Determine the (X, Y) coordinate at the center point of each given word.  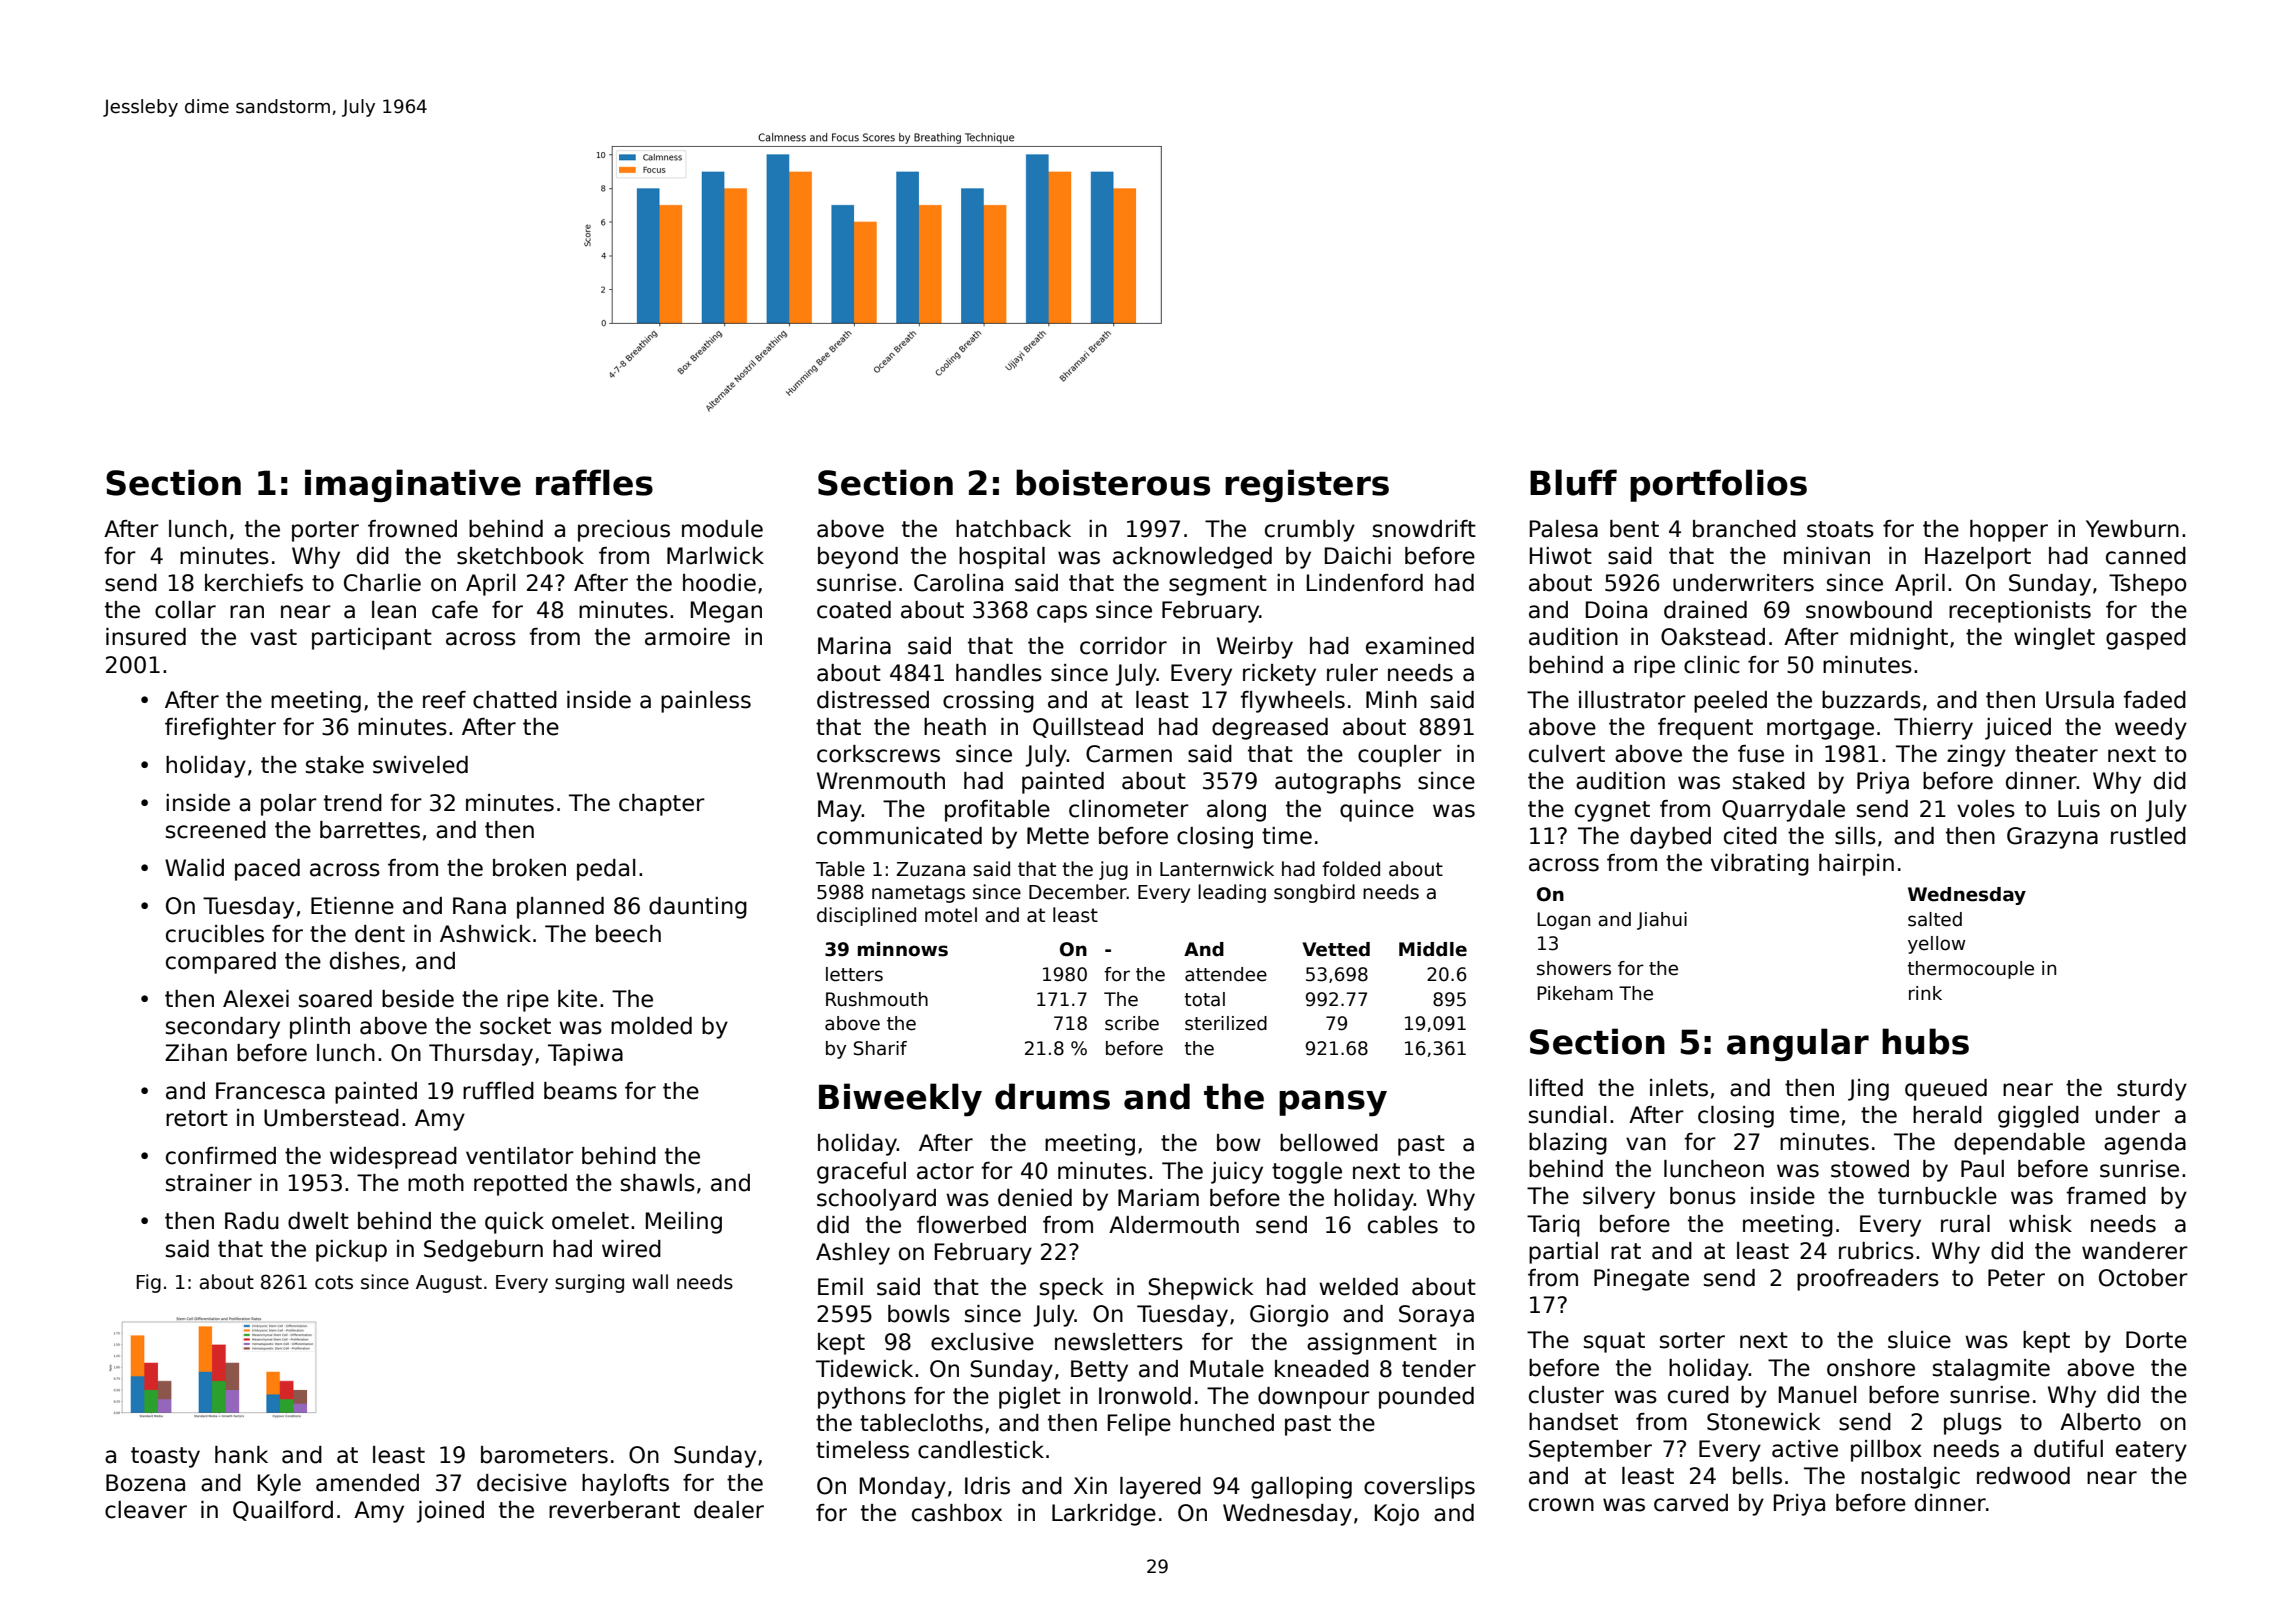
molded (651, 1026)
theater (2056, 754)
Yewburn (2132, 529)
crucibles (215, 934)
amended (367, 1483)
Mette (1058, 836)
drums (1052, 1096)
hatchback (1013, 529)
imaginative (413, 485)
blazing (1568, 1144)
